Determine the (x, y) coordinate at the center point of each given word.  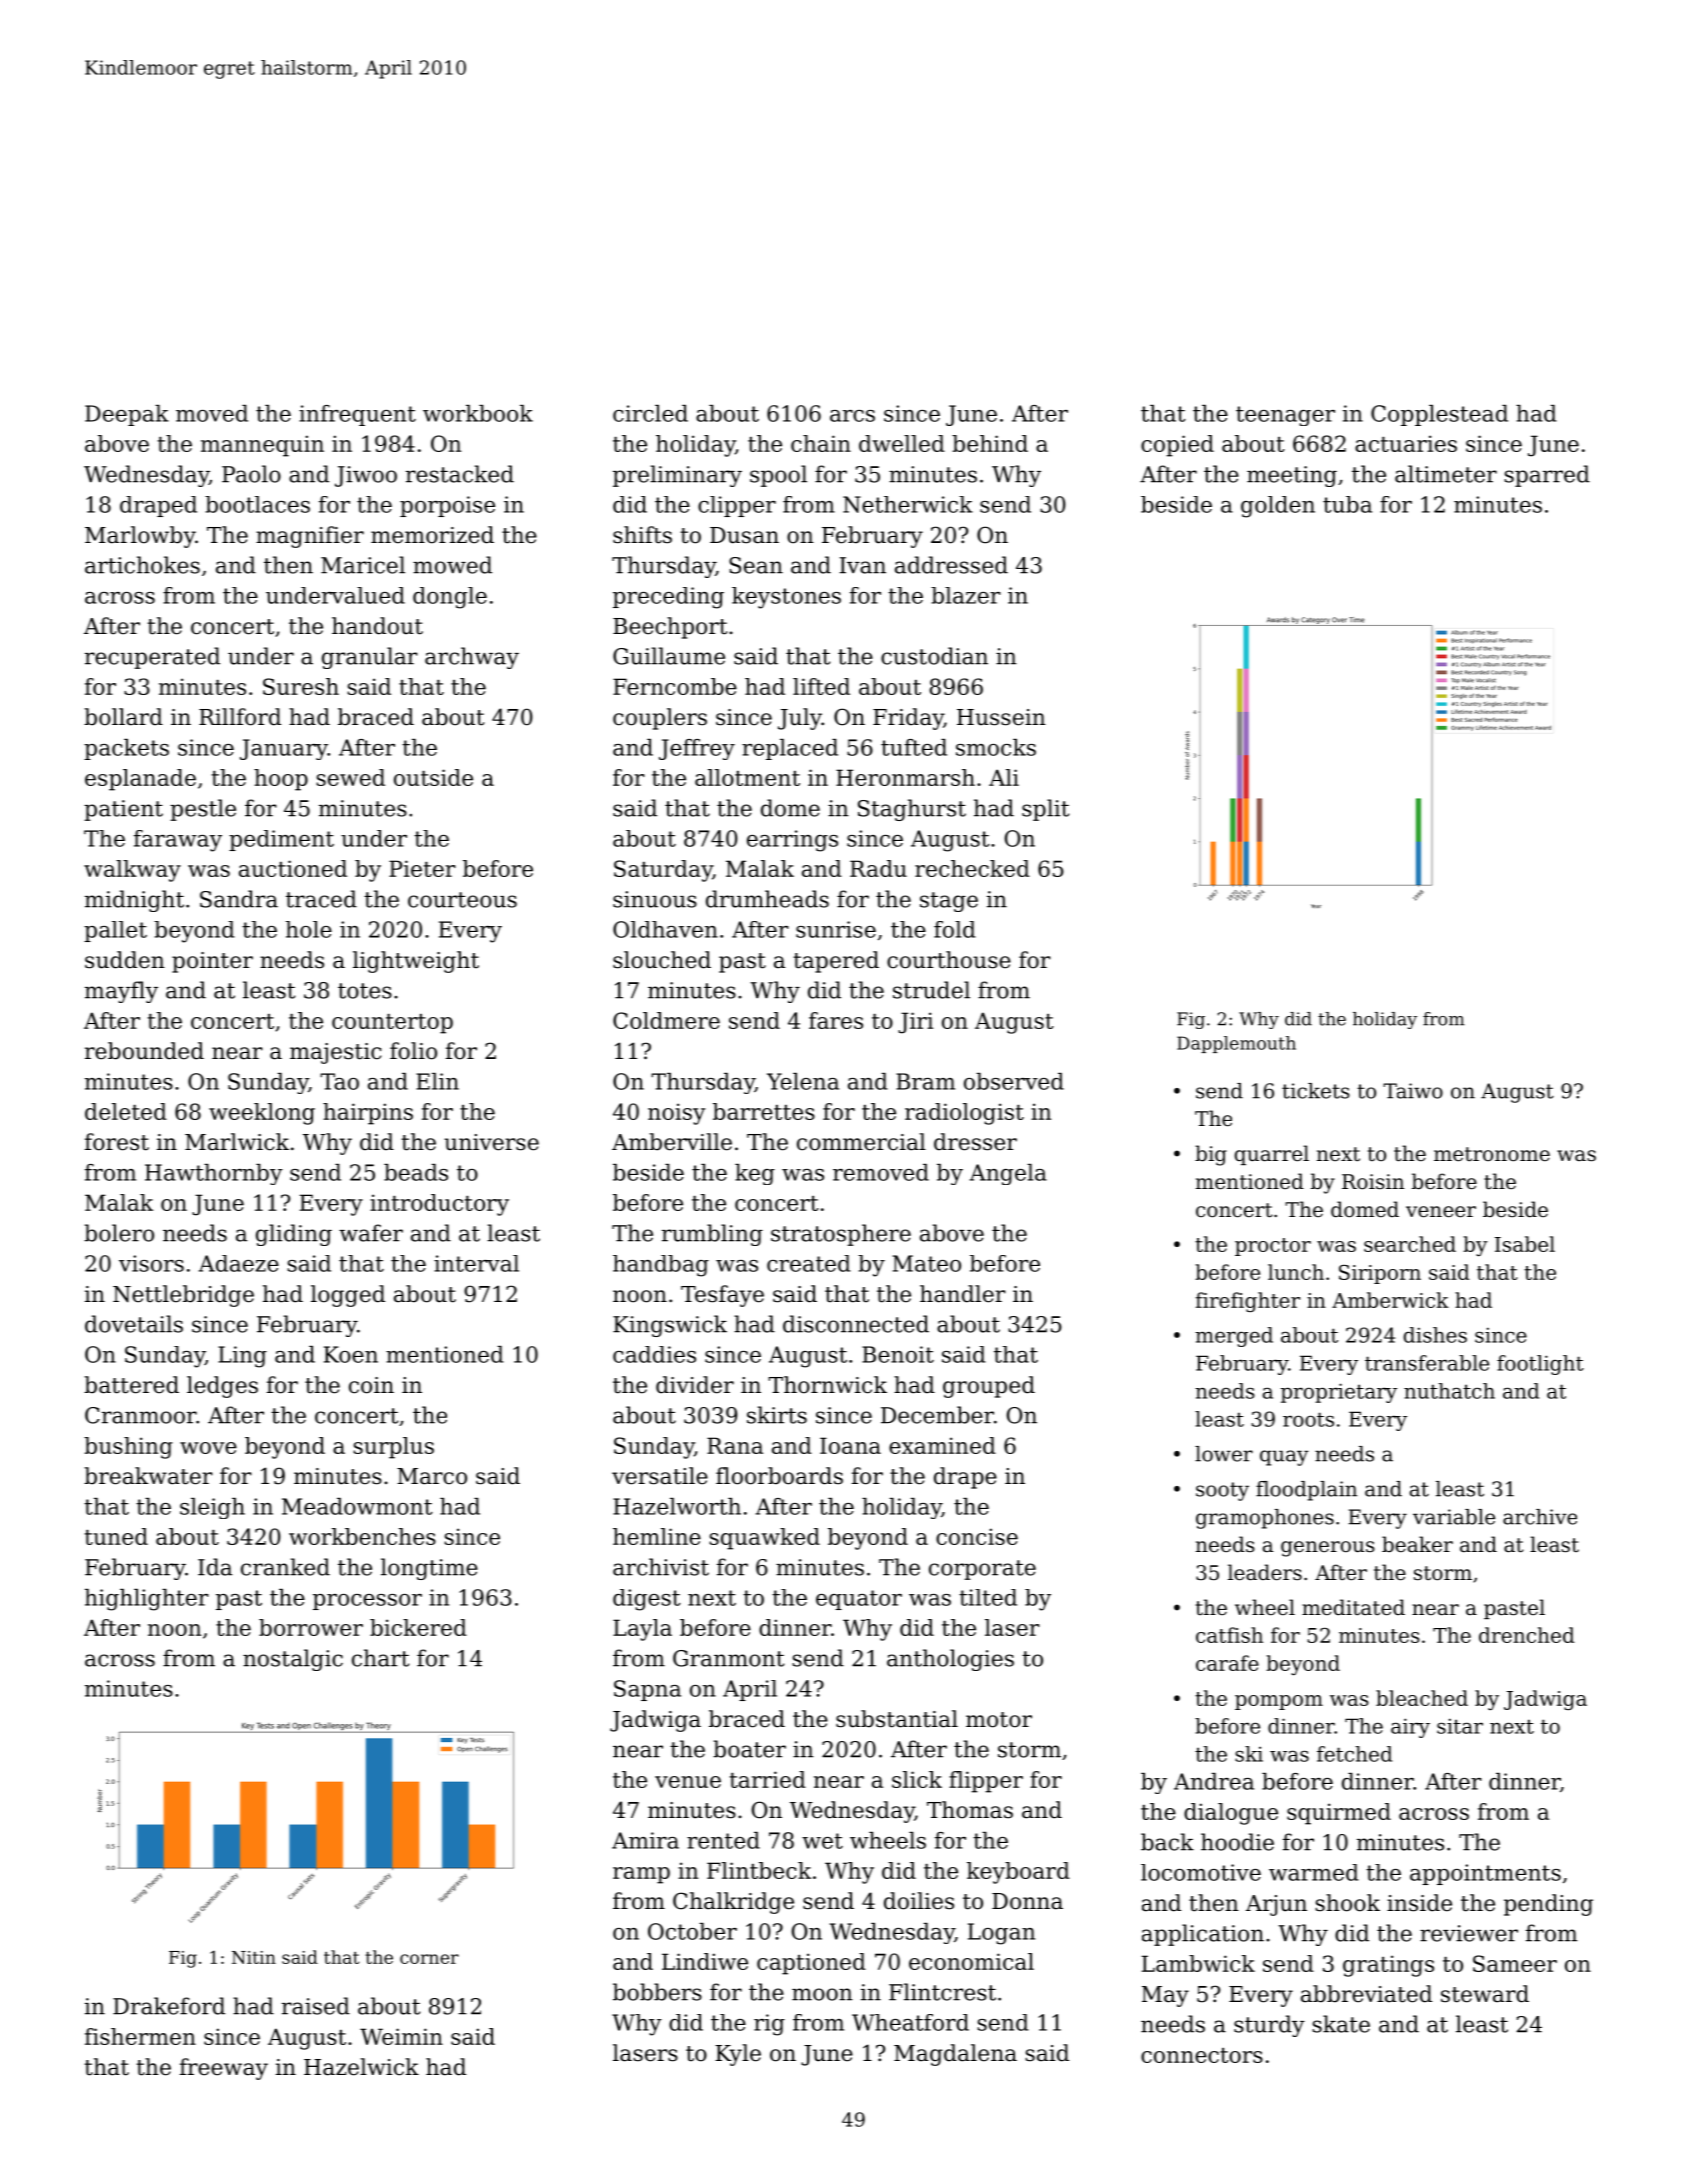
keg (755, 1174)
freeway (224, 2069)
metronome (1492, 1154)
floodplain (1306, 1491)
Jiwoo (366, 476)
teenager (1285, 416)
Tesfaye (722, 1296)
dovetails (134, 1324)
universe (491, 1142)
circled (650, 413)
